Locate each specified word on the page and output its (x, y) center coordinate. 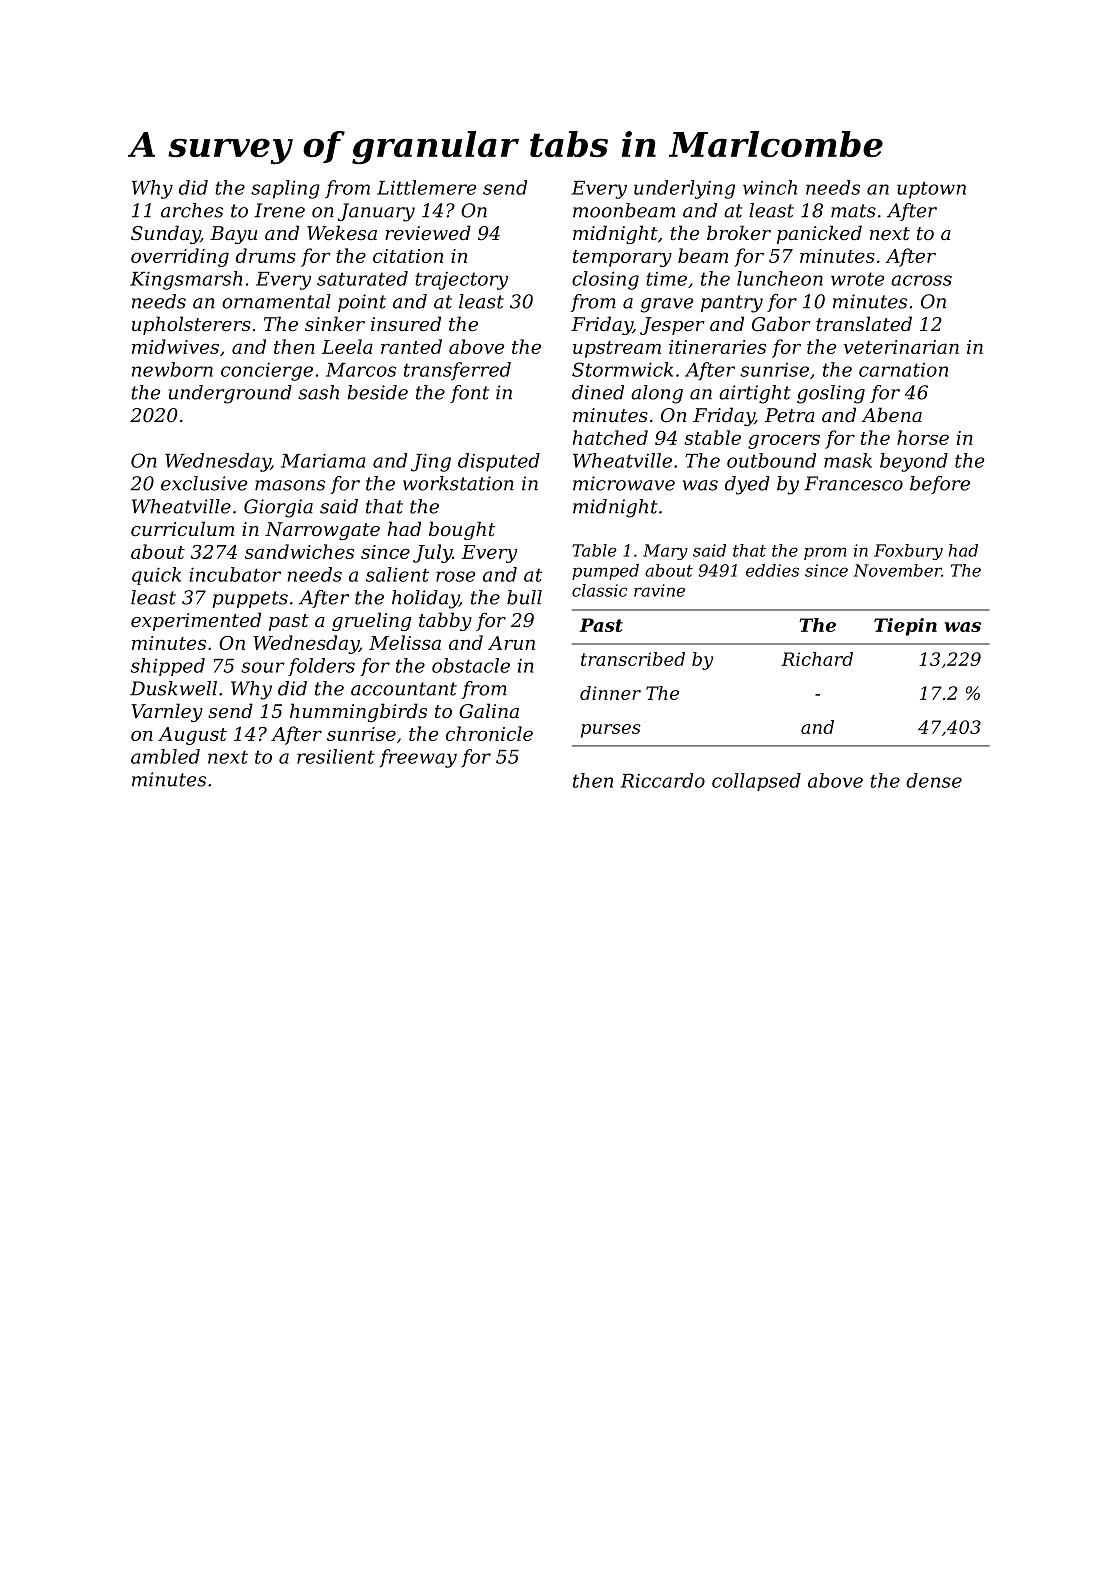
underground (230, 394)
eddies (772, 570)
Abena (891, 414)
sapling (285, 189)
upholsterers (191, 325)
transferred (457, 371)
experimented (196, 621)
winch (770, 187)
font (469, 394)
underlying (684, 189)
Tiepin (905, 627)
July (432, 553)
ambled (165, 756)
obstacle (471, 665)
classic (600, 590)
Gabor (781, 323)
